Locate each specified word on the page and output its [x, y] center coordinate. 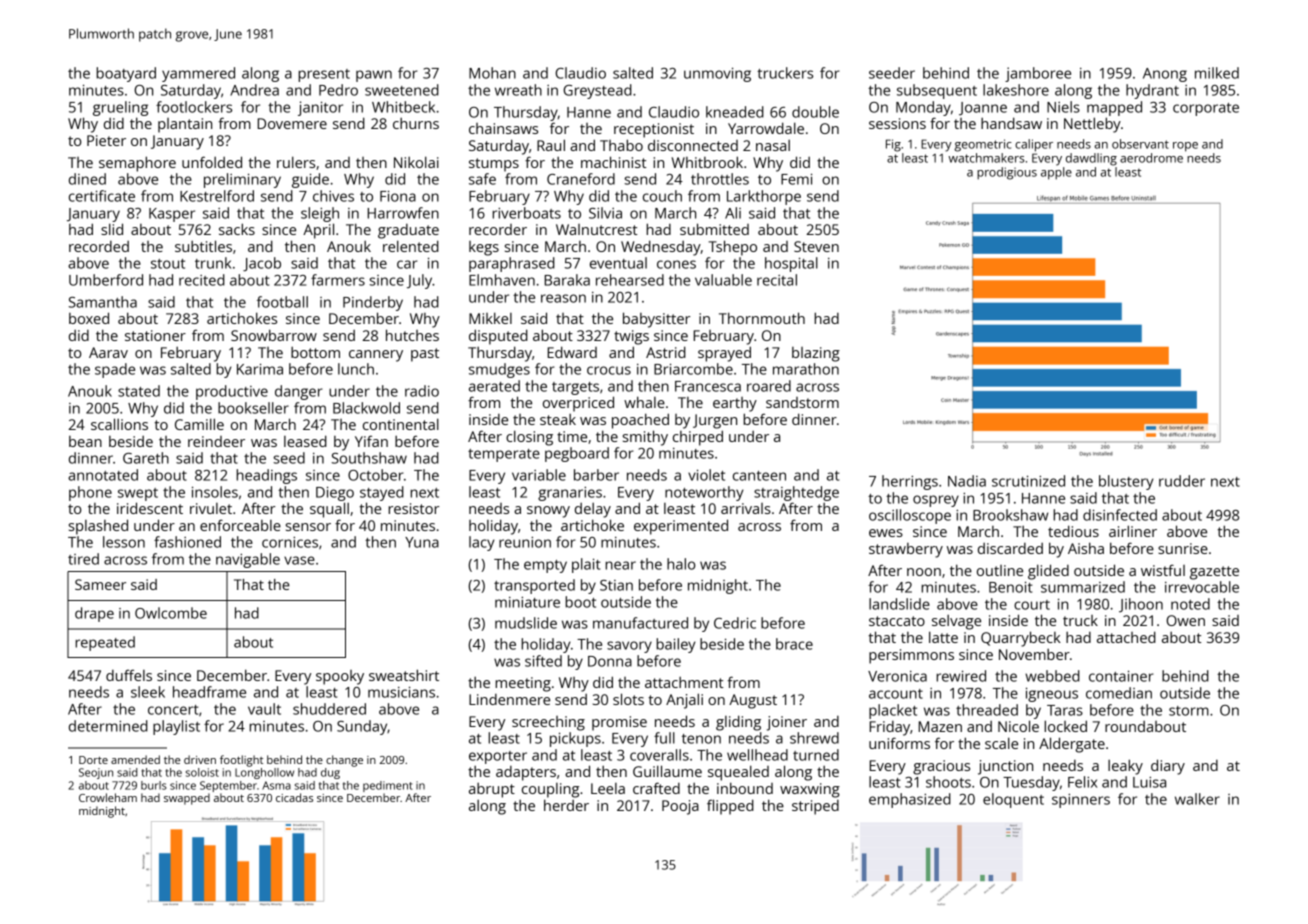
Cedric [735, 623]
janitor [320, 108]
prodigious [1007, 173]
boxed [89, 318]
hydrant [1152, 91]
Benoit [1011, 587]
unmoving [717, 74]
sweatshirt [404, 675]
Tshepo [733, 248]
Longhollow [264, 773]
